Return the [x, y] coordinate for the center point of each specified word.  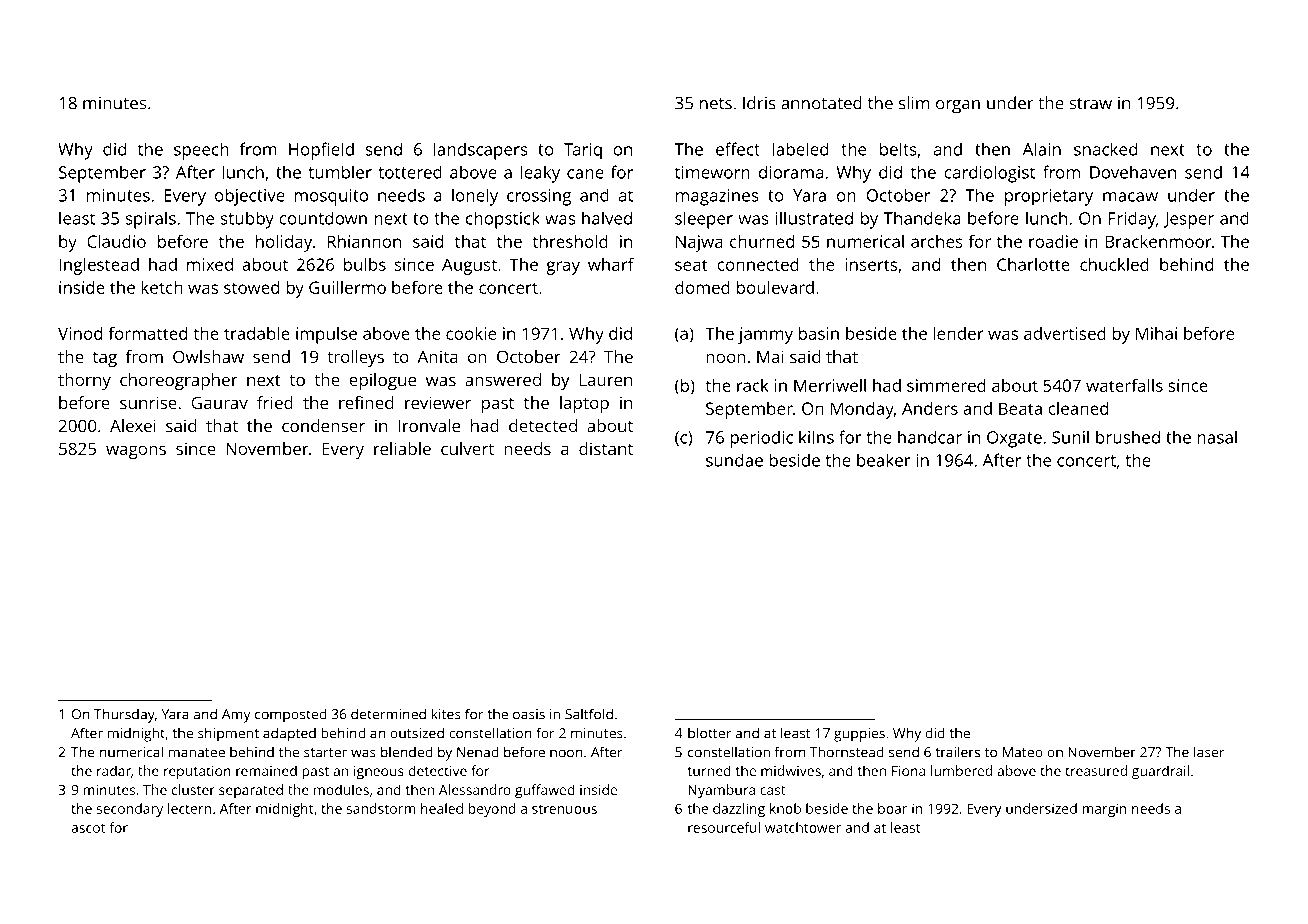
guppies [859, 735]
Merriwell [830, 385]
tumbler [340, 172]
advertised [1065, 333]
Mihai [1156, 333]
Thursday [124, 715]
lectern [189, 808]
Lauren [605, 380]
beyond [492, 810]
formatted [147, 333]
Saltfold [589, 714]
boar [892, 808]
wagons [136, 452]
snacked [1105, 149]
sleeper [704, 220]
